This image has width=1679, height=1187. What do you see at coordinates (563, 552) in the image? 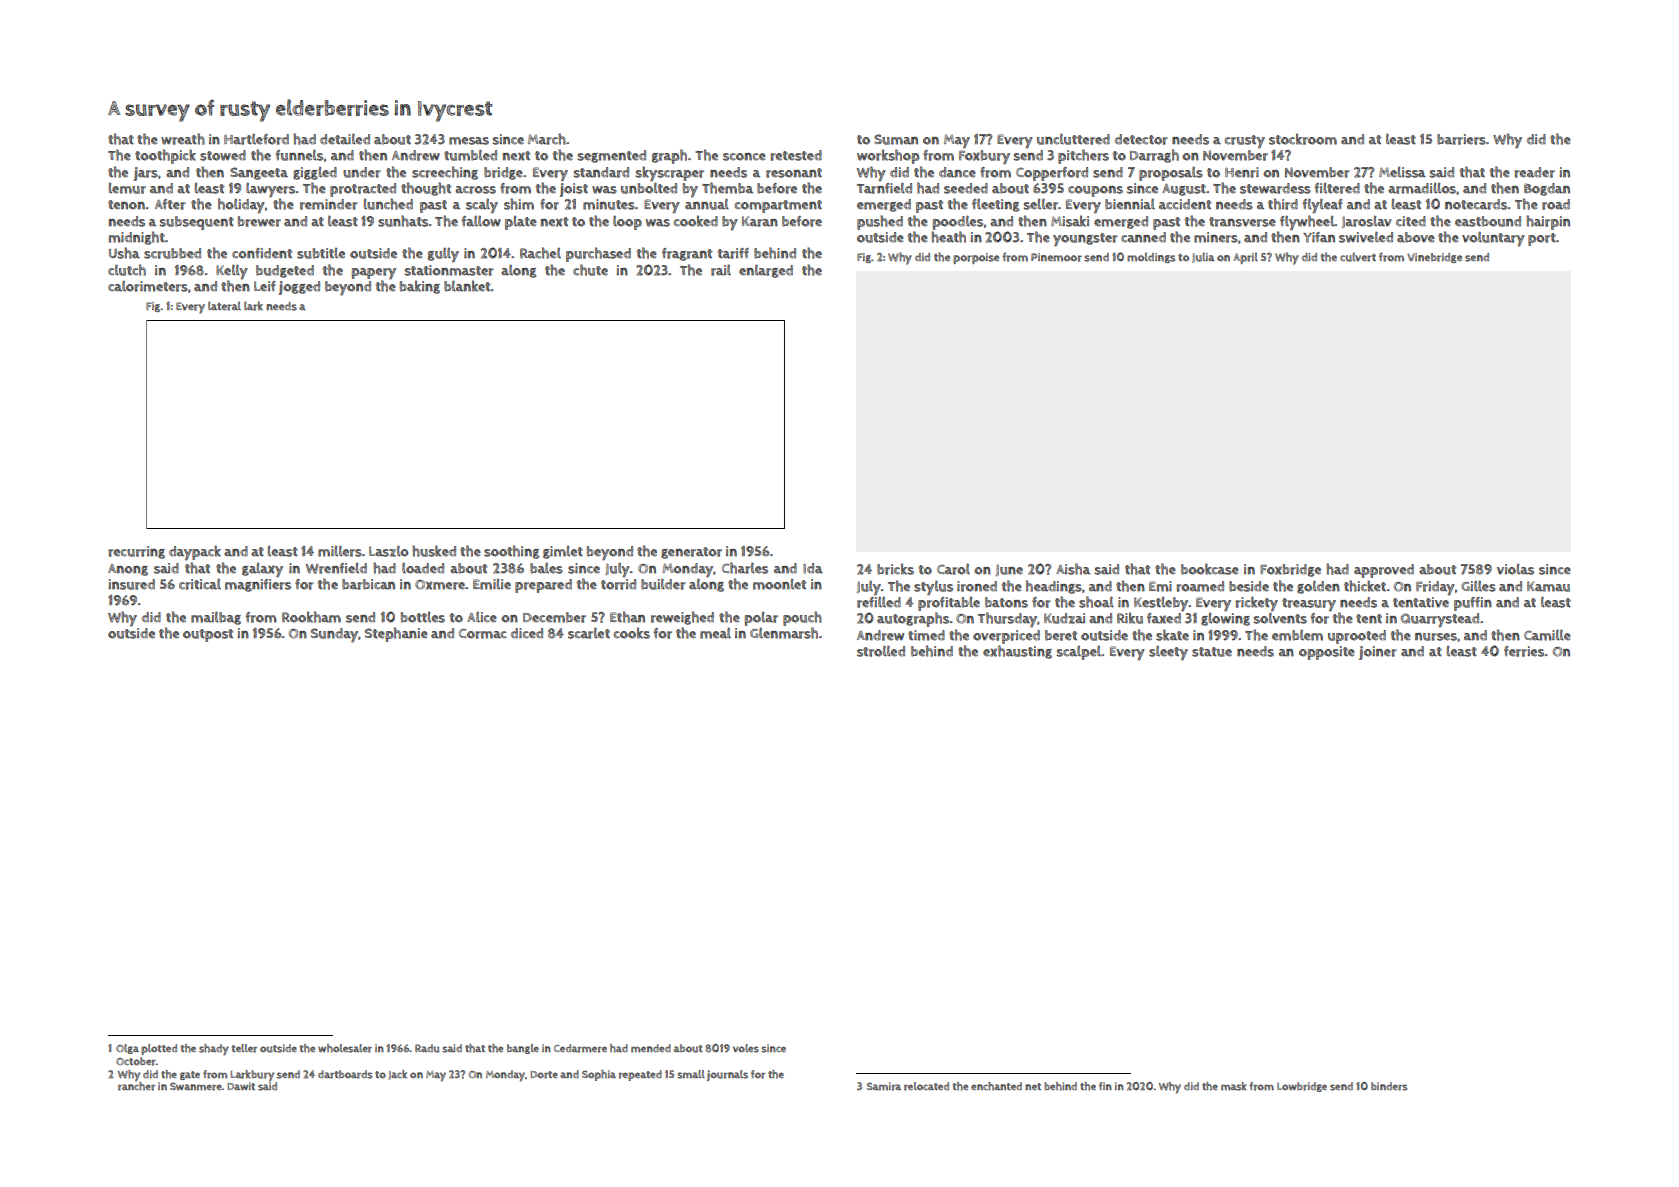
I see `gimlet` at bounding box center [563, 552].
